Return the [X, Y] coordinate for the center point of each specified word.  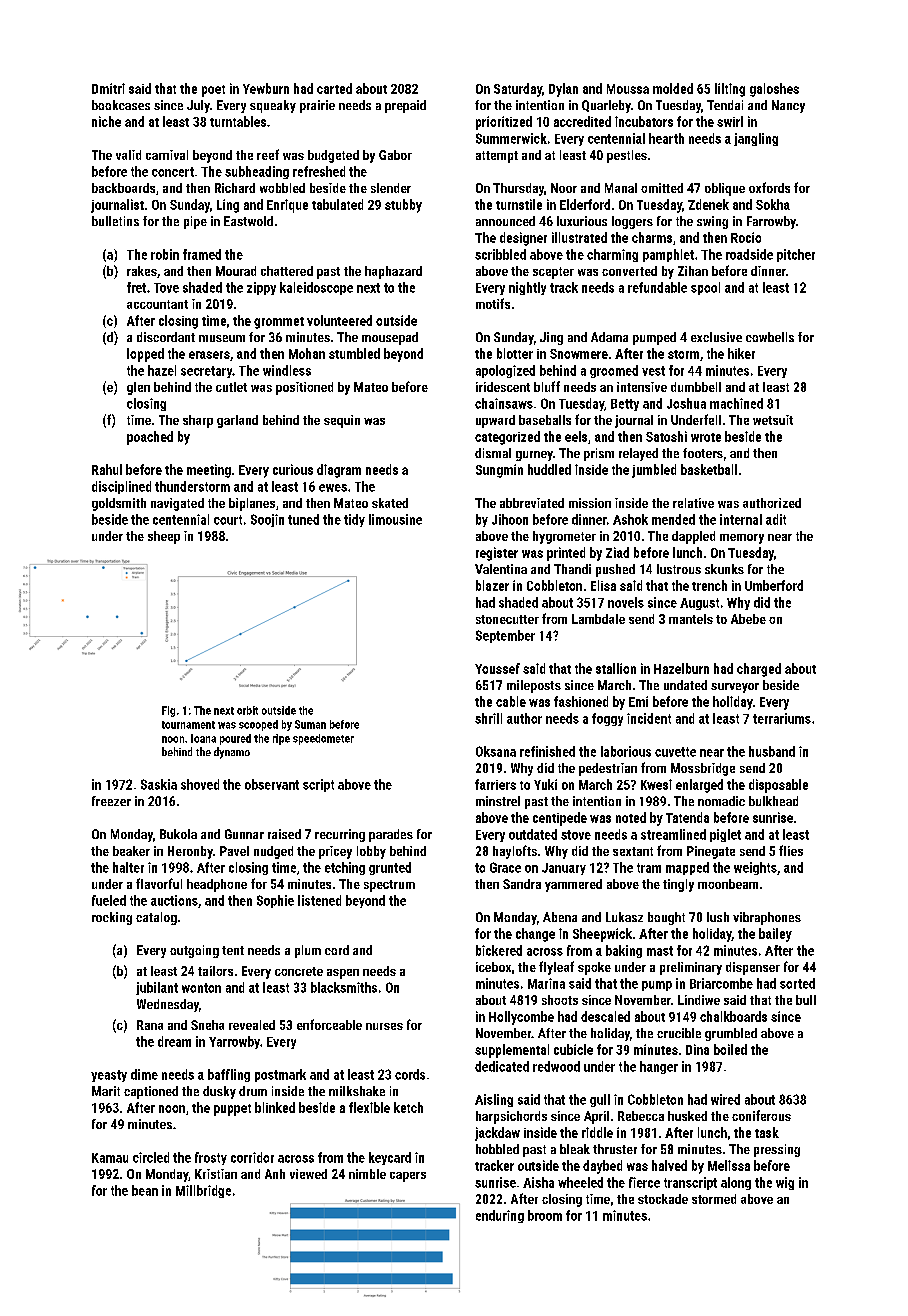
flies [791, 850]
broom [545, 1215]
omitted [662, 188]
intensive [642, 387]
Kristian [216, 1174]
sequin [342, 421]
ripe [281, 739]
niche [106, 121]
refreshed [319, 171]
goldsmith [119, 504]
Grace [505, 867]
